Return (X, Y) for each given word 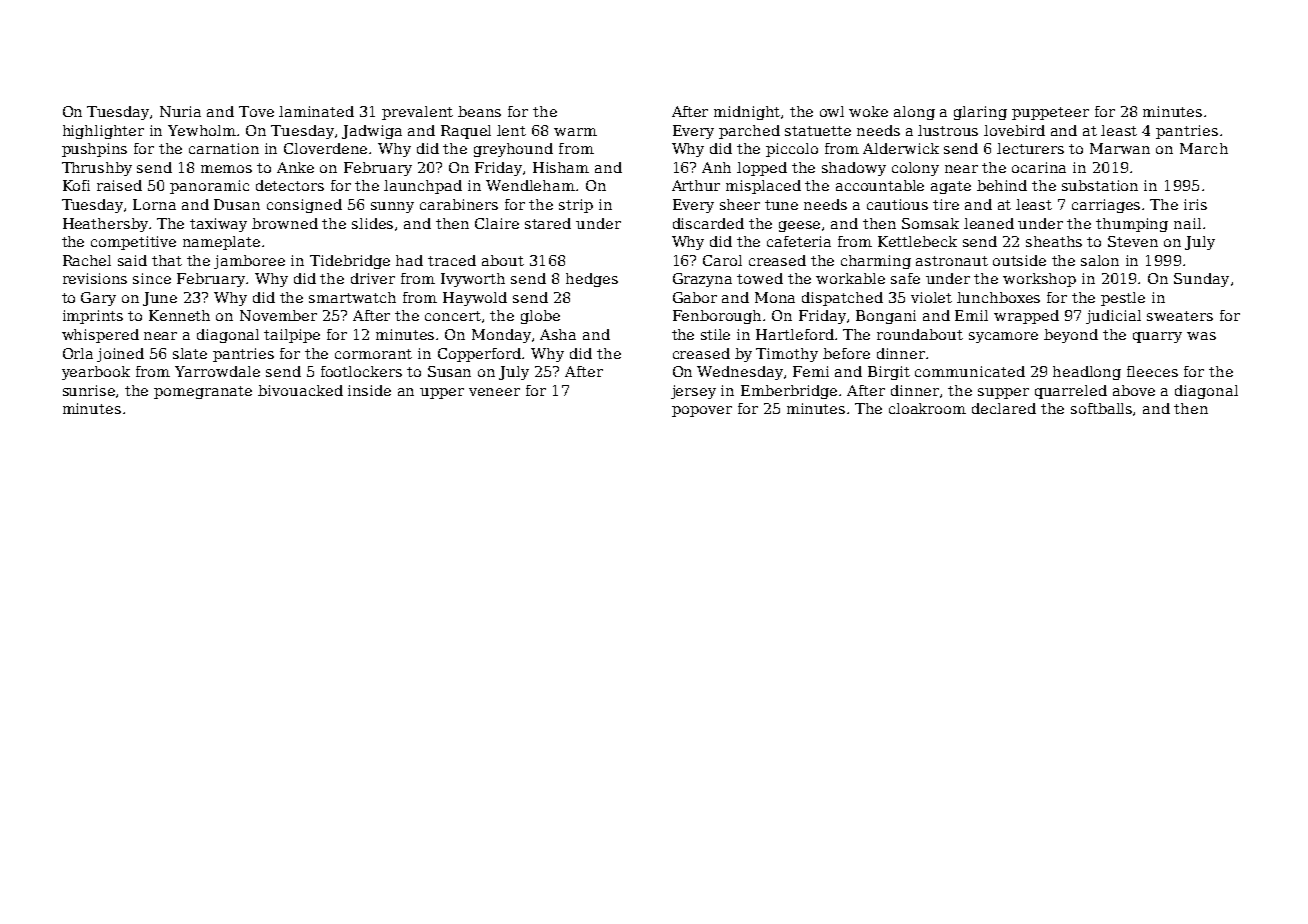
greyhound (513, 150)
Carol (722, 260)
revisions (95, 278)
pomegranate (203, 392)
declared (1004, 408)
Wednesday (740, 373)
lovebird (1014, 130)
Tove (256, 111)
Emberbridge (789, 392)
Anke (295, 167)
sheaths (1054, 241)
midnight (748, 113)
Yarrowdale (217, 371)
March (1204, 148)
